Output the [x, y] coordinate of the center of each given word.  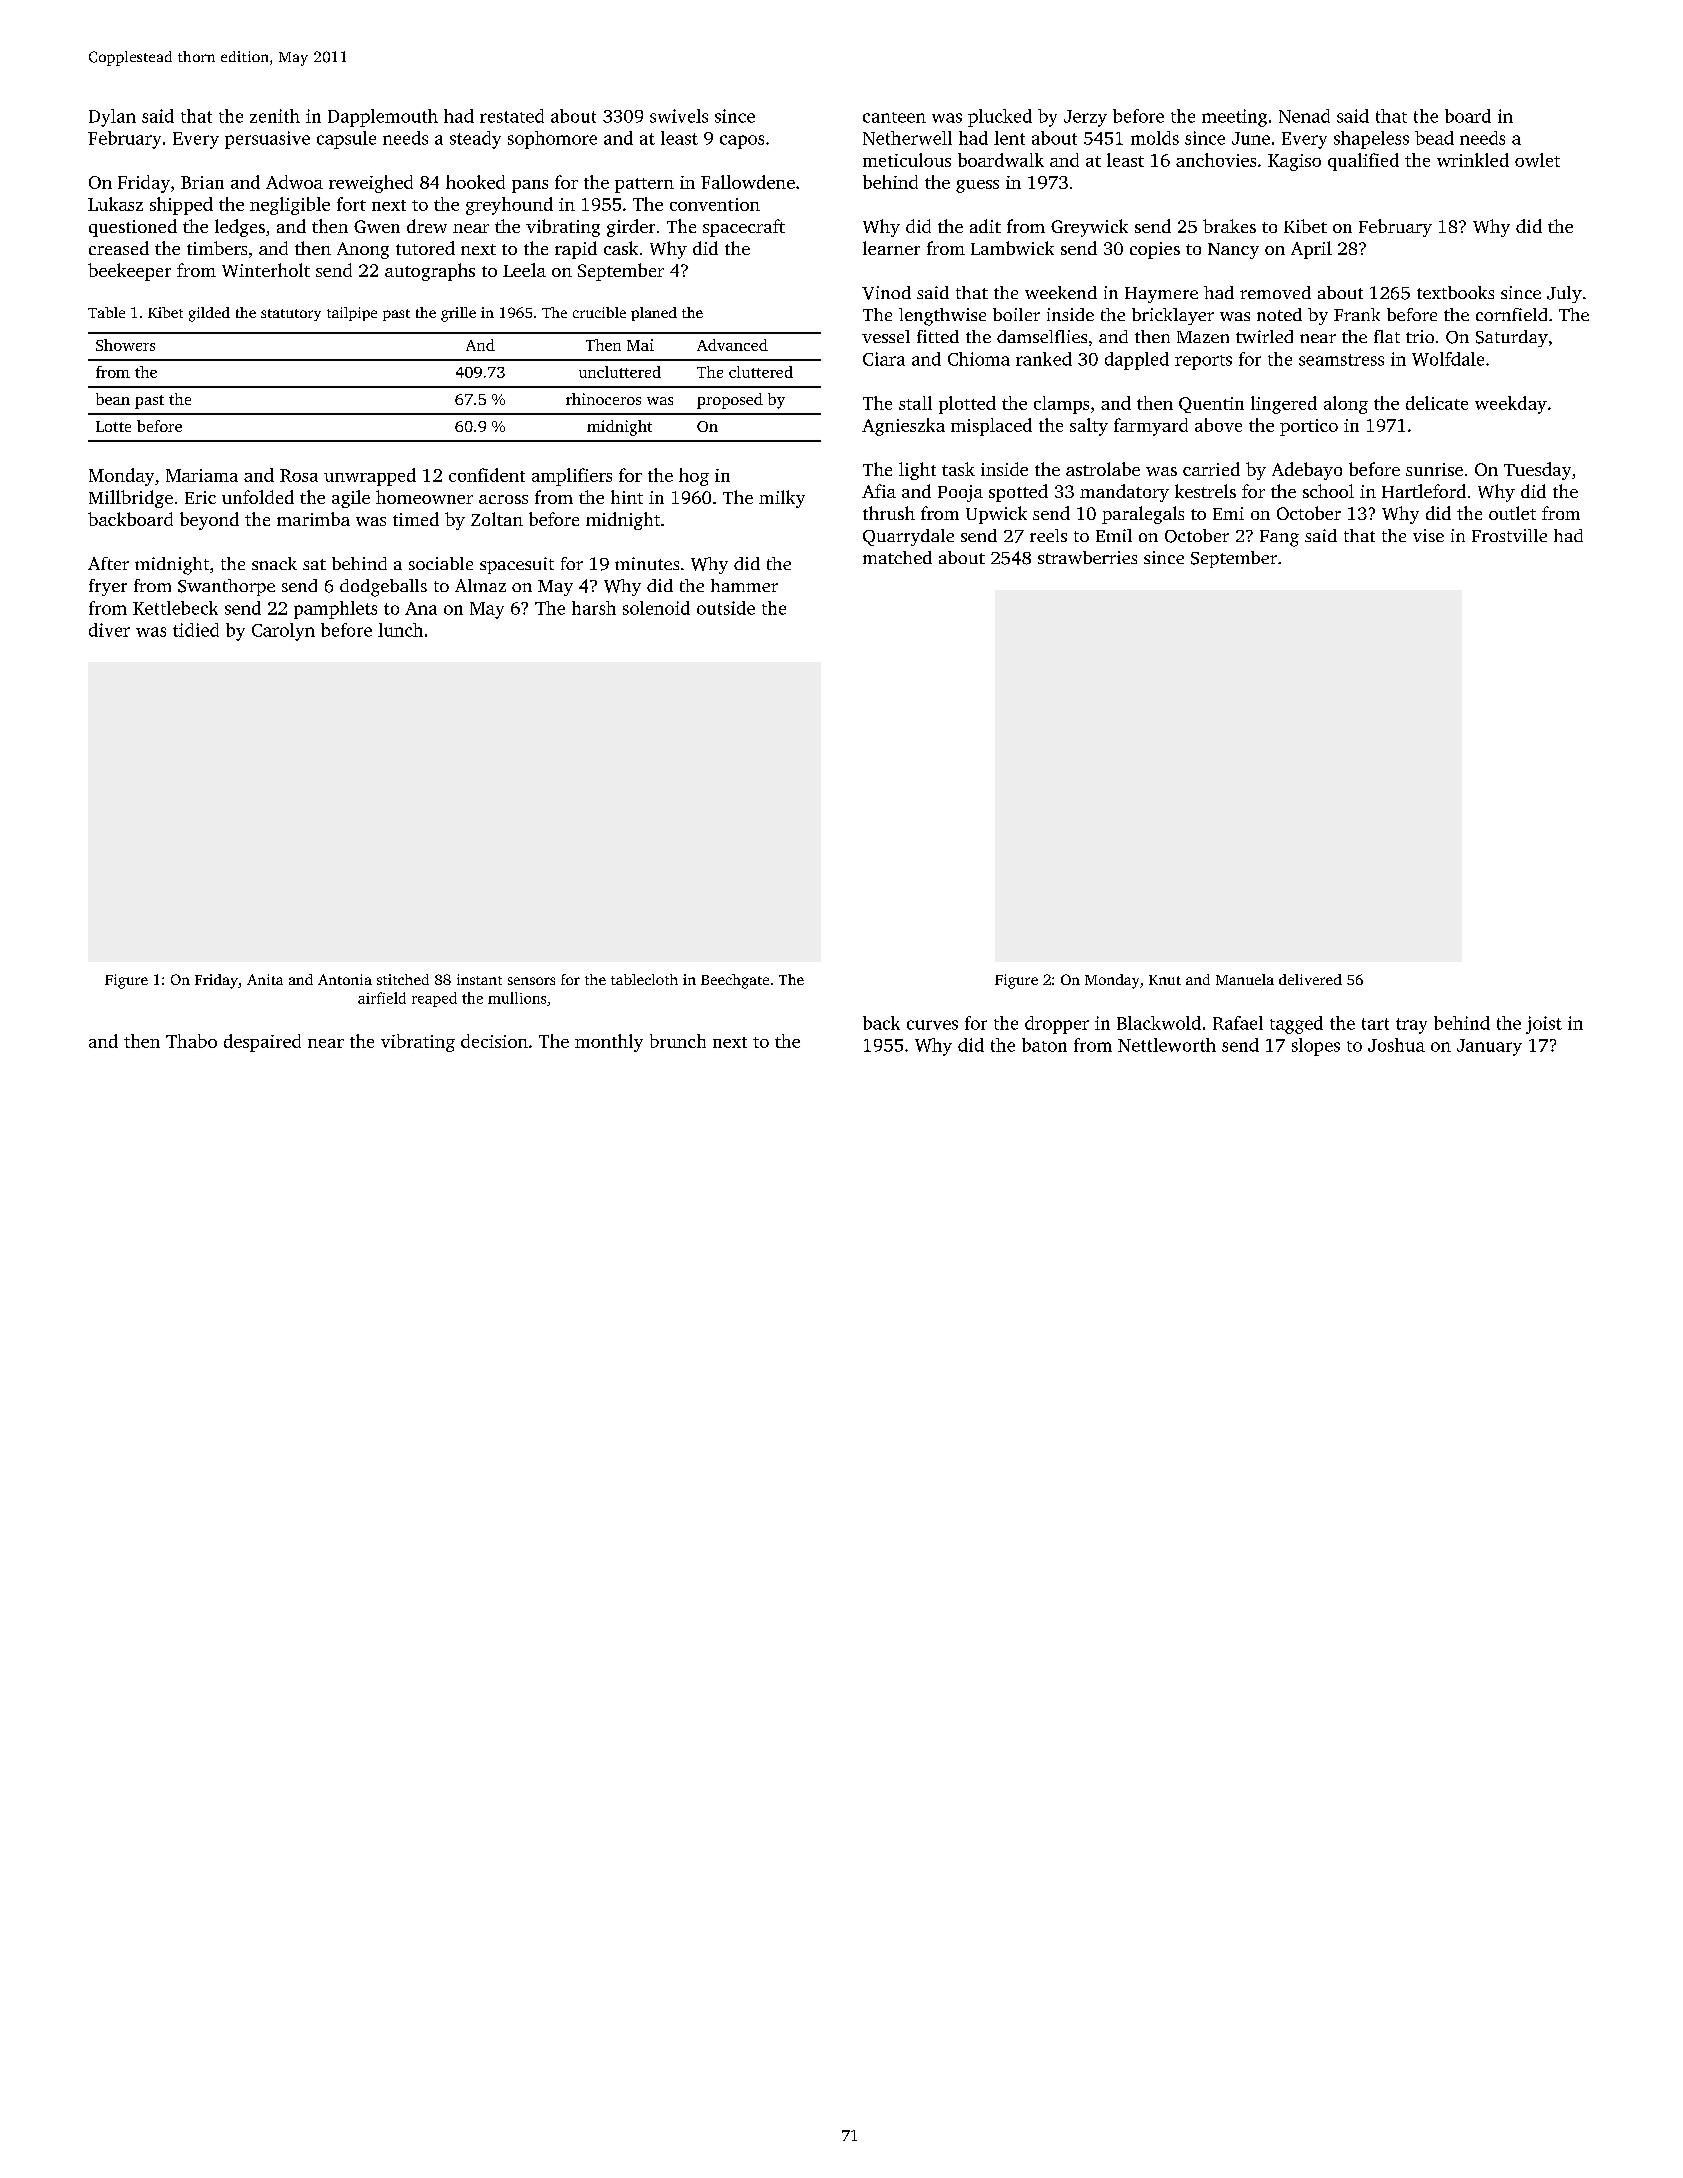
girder [631, 228]
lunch [400, 630]
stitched [403, 979]
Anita [265, 979]
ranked [1044, 359]
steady [475, 140]
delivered [1310, 979]
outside [726, 608]
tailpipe [352, 314]
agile [351, 499]
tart [1375, 1024]
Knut [1165, 980]
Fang [1279, 538]
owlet [1537, 160]
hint [627, 497]
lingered [1284, 405]
